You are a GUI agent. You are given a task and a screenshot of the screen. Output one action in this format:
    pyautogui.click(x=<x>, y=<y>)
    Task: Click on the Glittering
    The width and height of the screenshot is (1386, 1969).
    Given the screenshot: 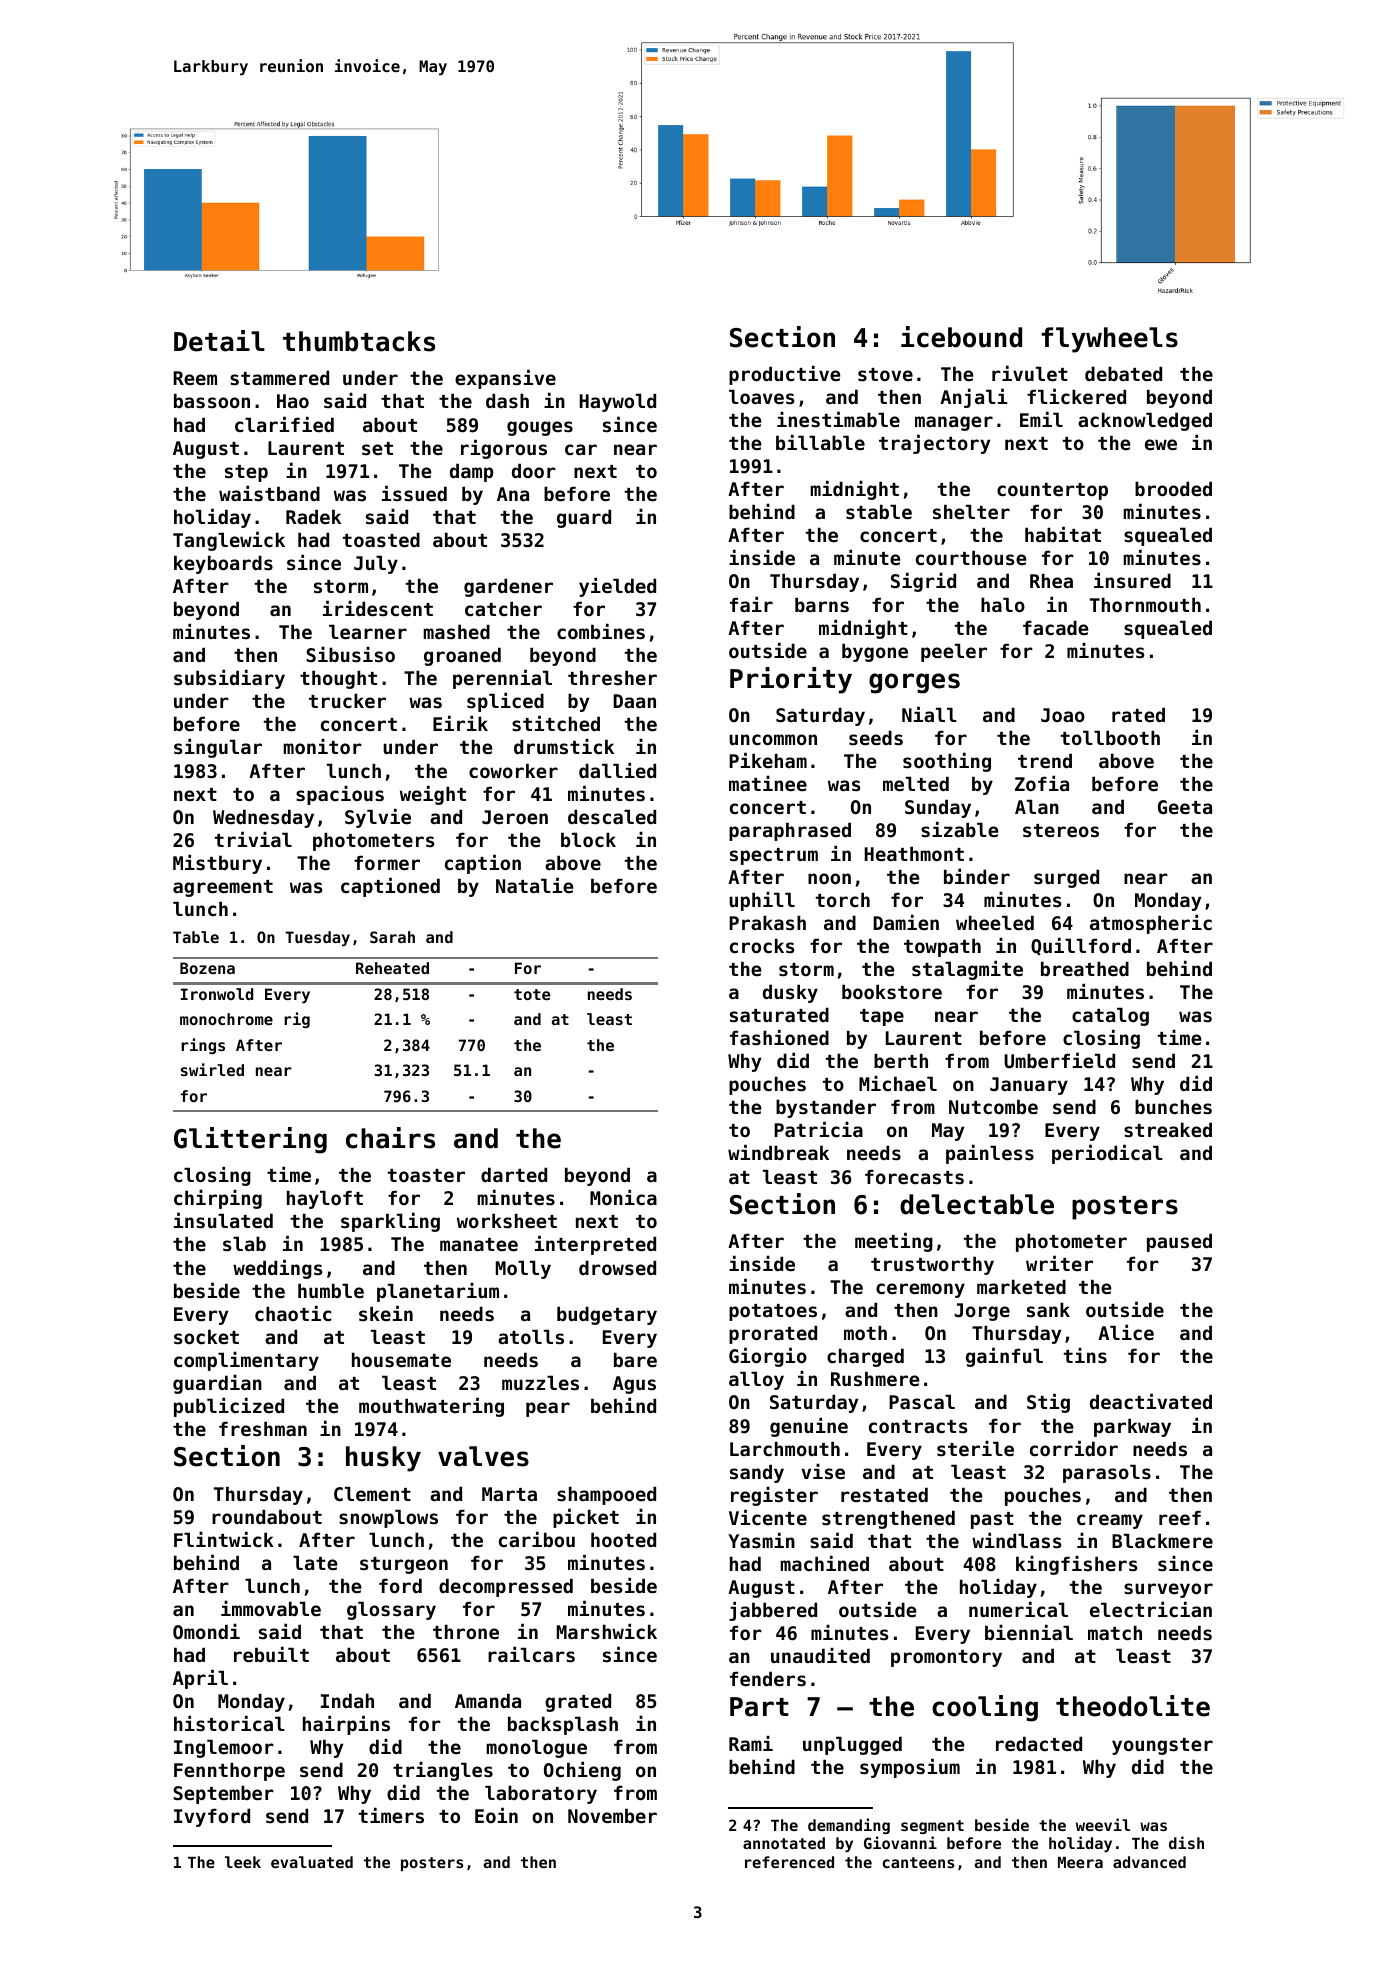 What is the action you would take?
    pyautogui.click(x=250, y=1140)
